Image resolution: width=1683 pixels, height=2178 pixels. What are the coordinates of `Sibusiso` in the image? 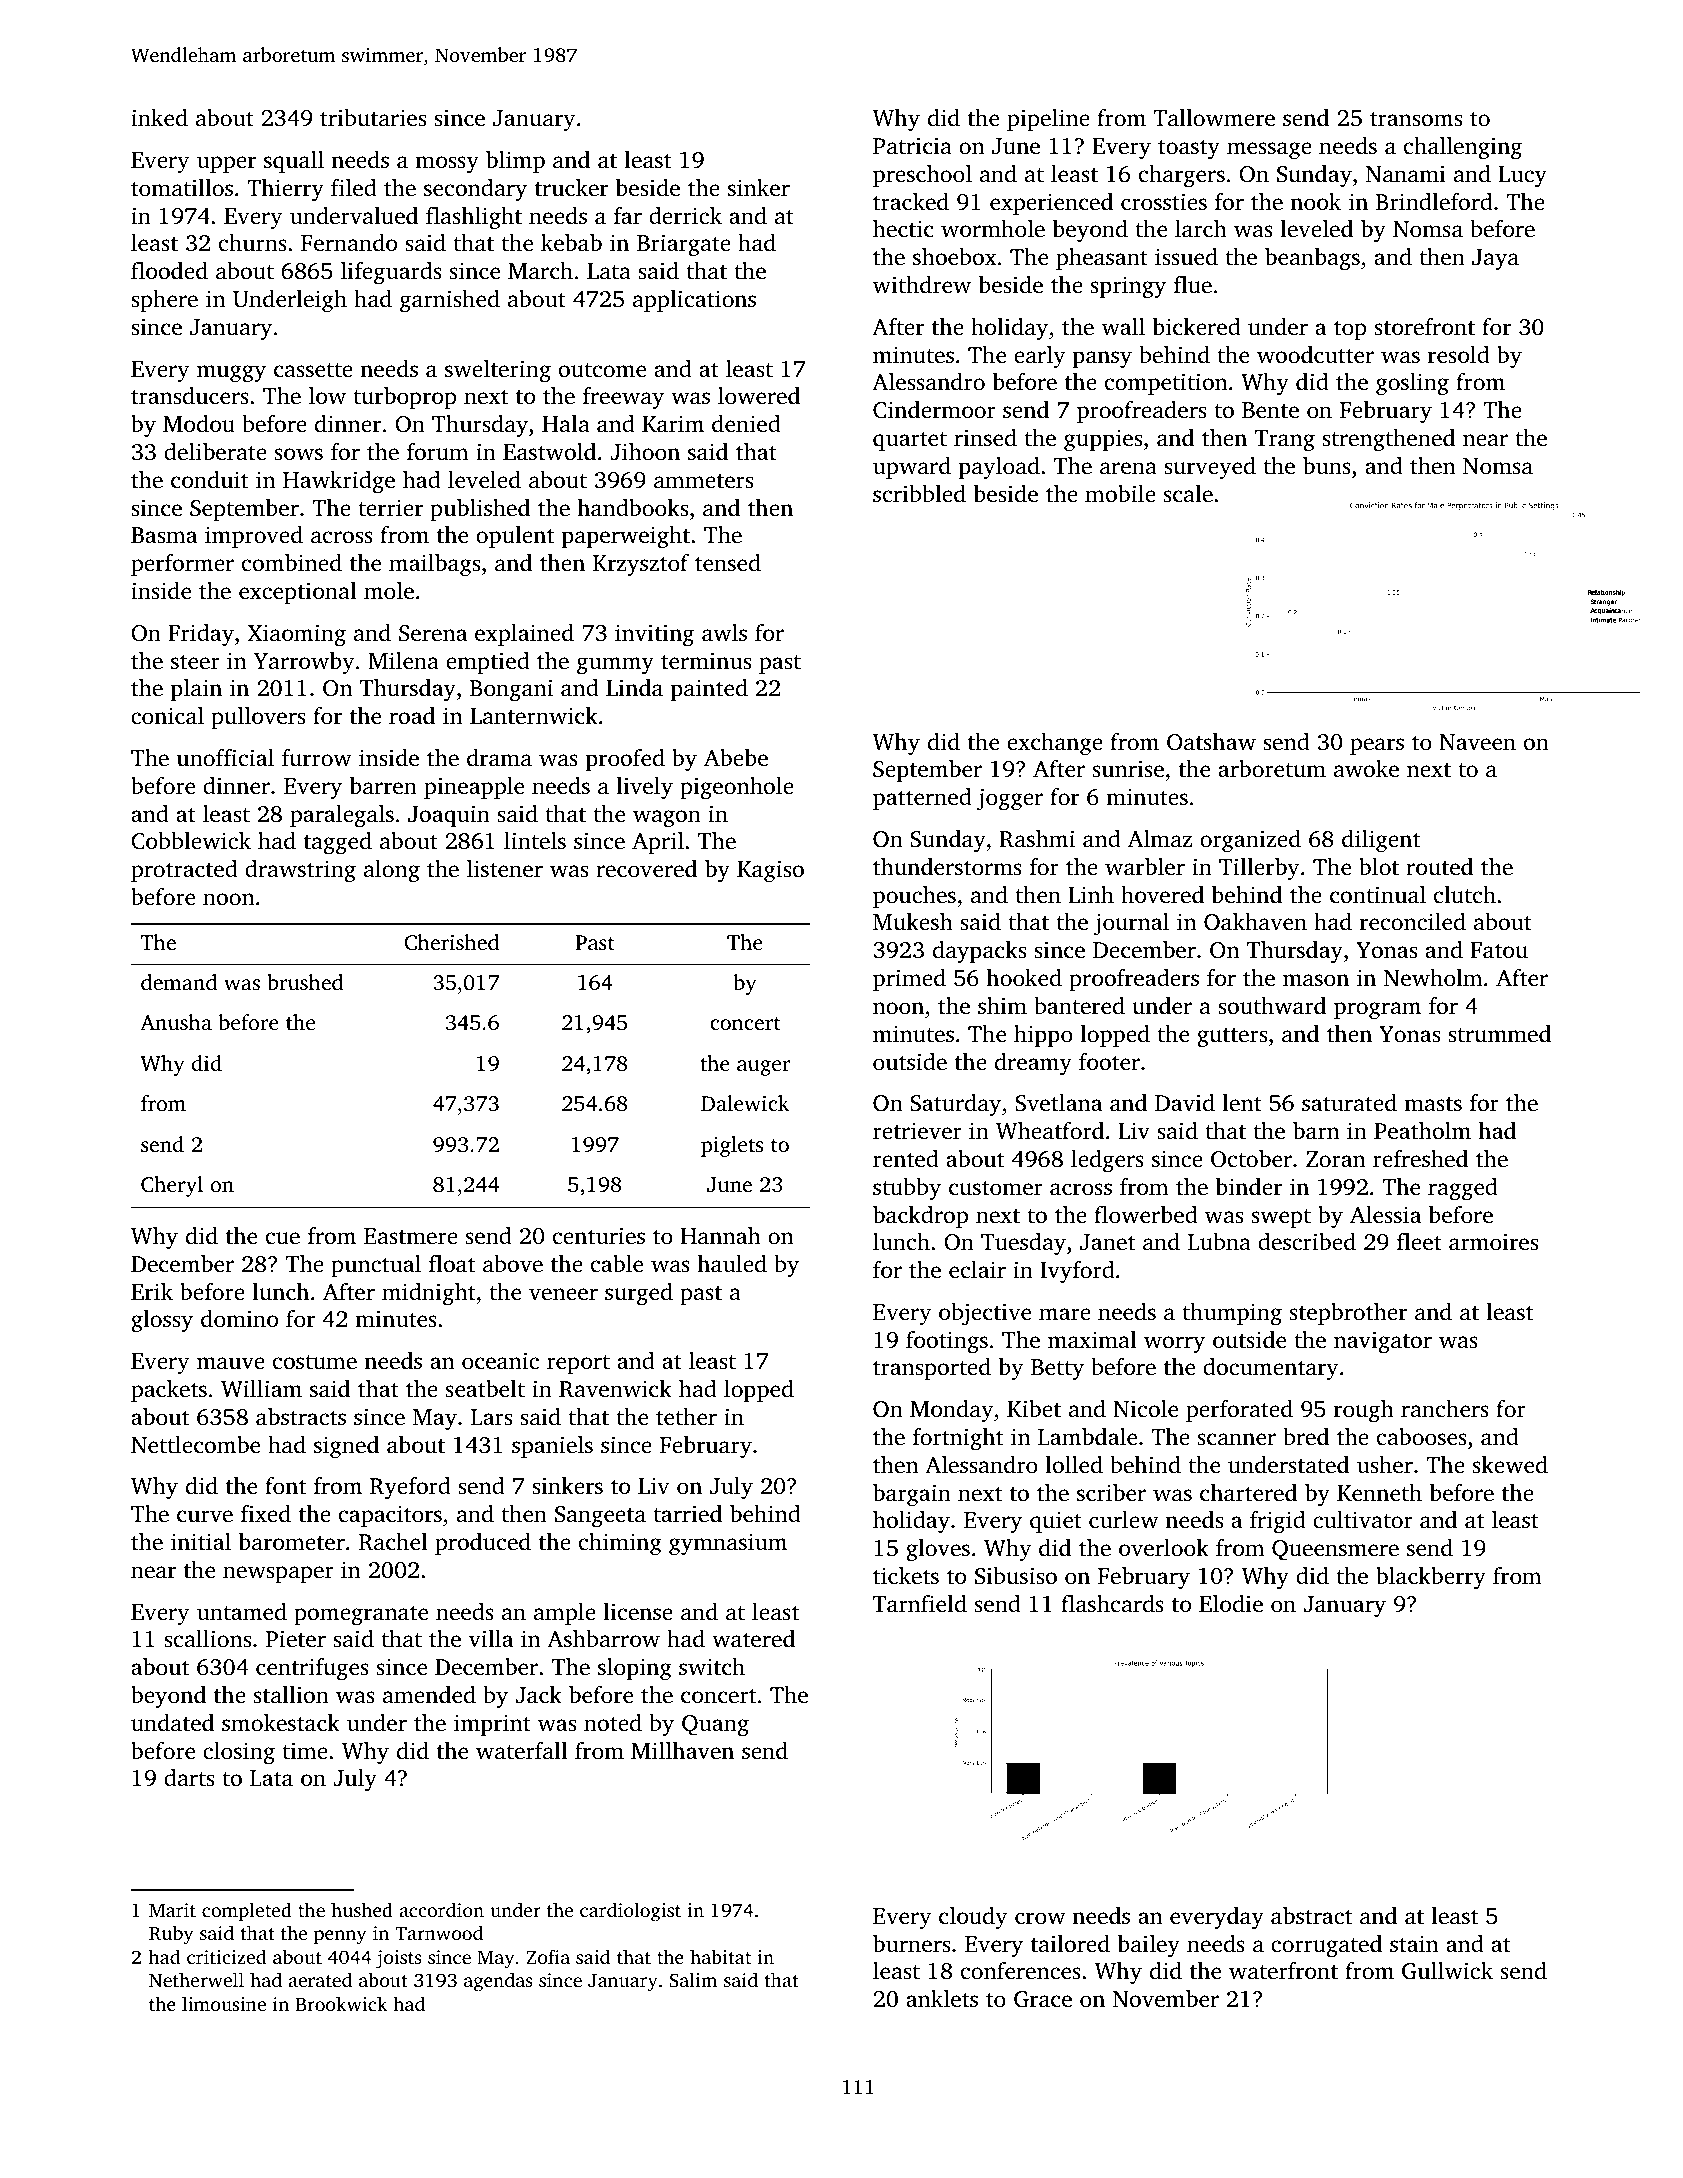 It's located at (1016, 1576).
